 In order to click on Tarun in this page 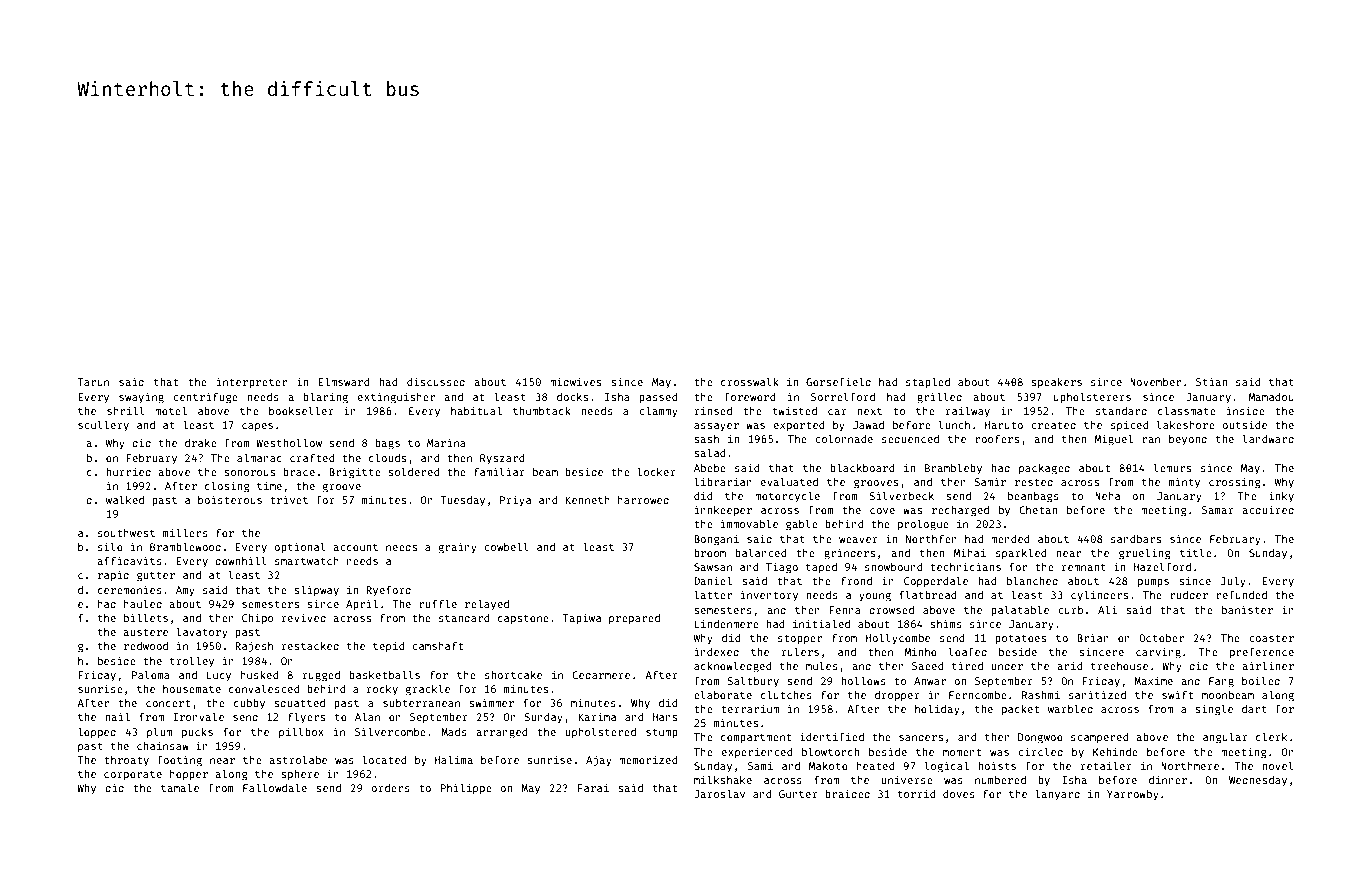, I will do `click(93, 382)`.
